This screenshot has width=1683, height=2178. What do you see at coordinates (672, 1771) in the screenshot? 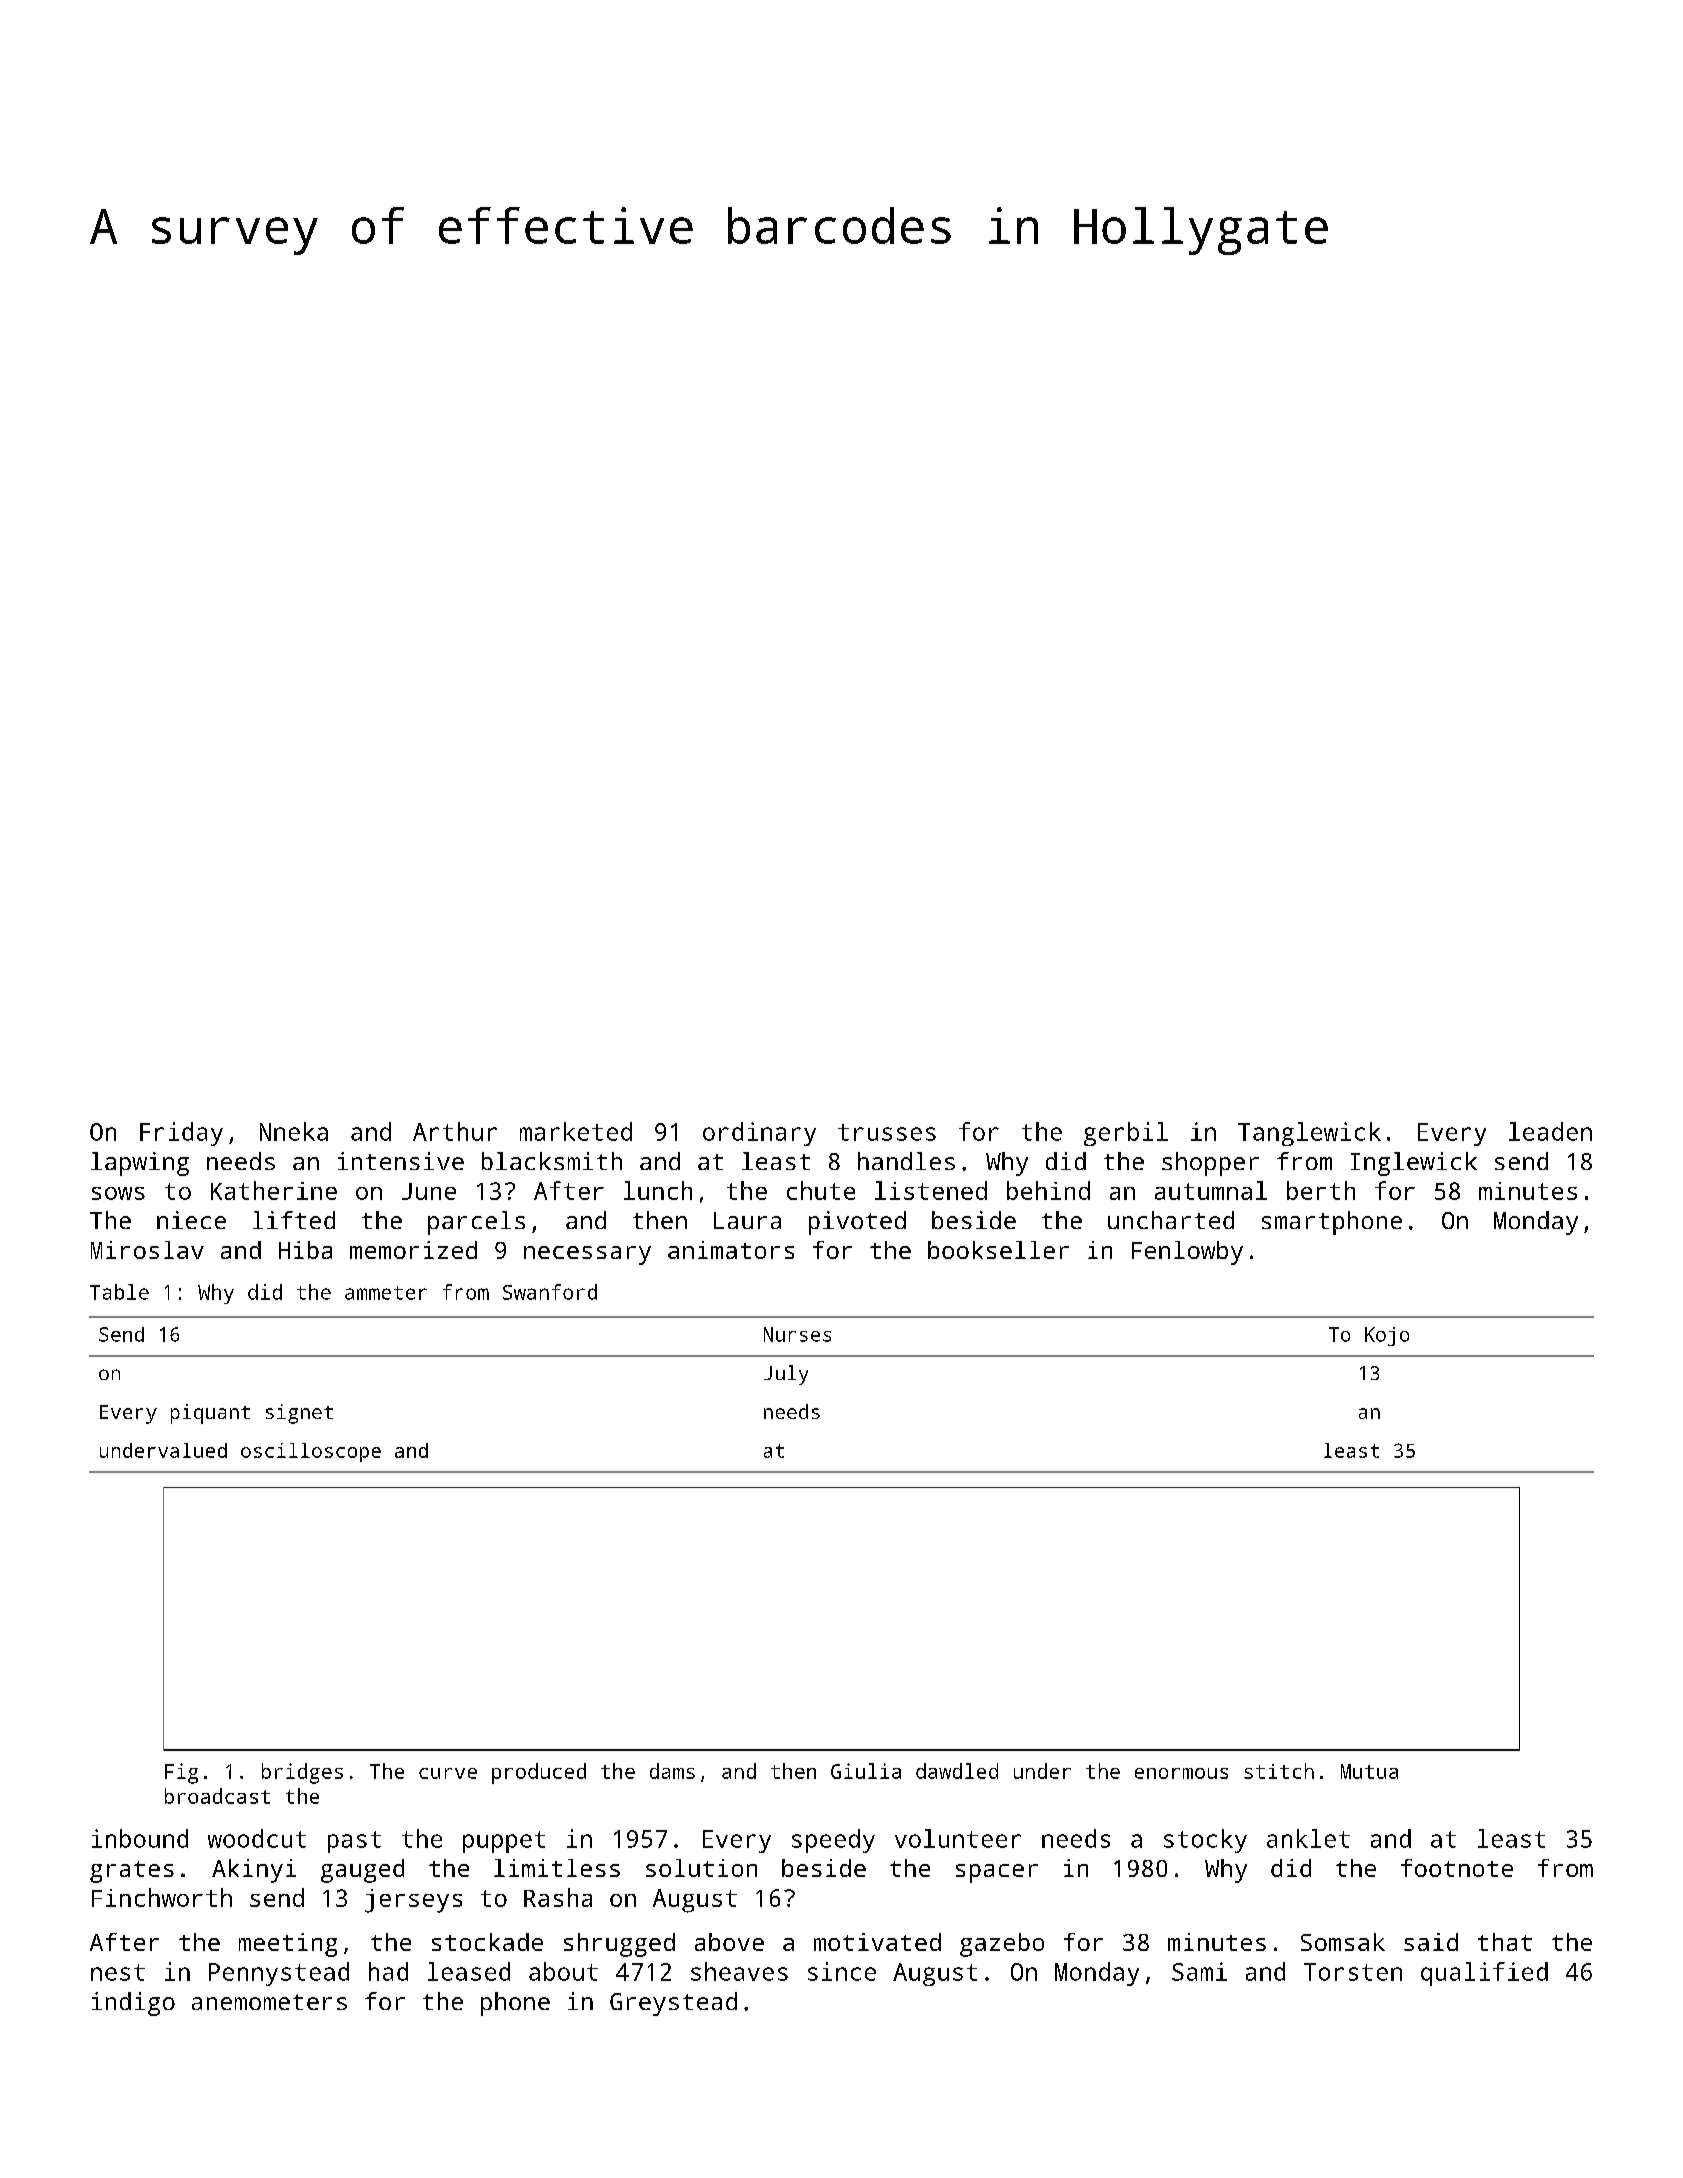
I see `dams` at bounding box center [672, 1771].
